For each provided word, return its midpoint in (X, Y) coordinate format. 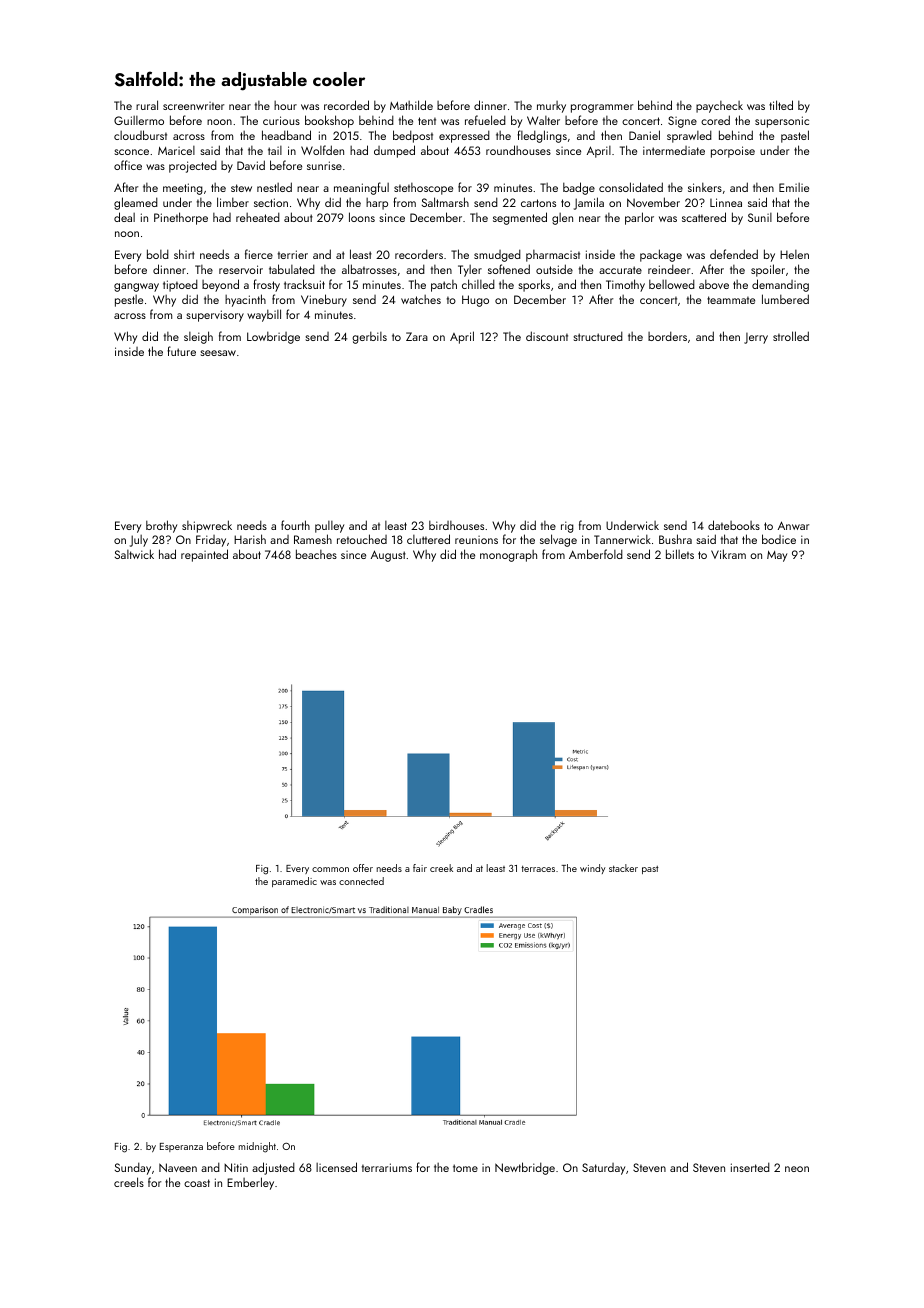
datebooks (734, 525)
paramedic (294, 882)
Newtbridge (525, 1168)
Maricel (176, 150)
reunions (476, 540)
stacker (623, 868)
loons (362, 217)
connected (361, 881)
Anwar (793, 525)
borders (667, 336)
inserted (750, 1167)
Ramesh (313, 539)
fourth (295, 525)
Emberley (250, 1183)
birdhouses (456, 525)
